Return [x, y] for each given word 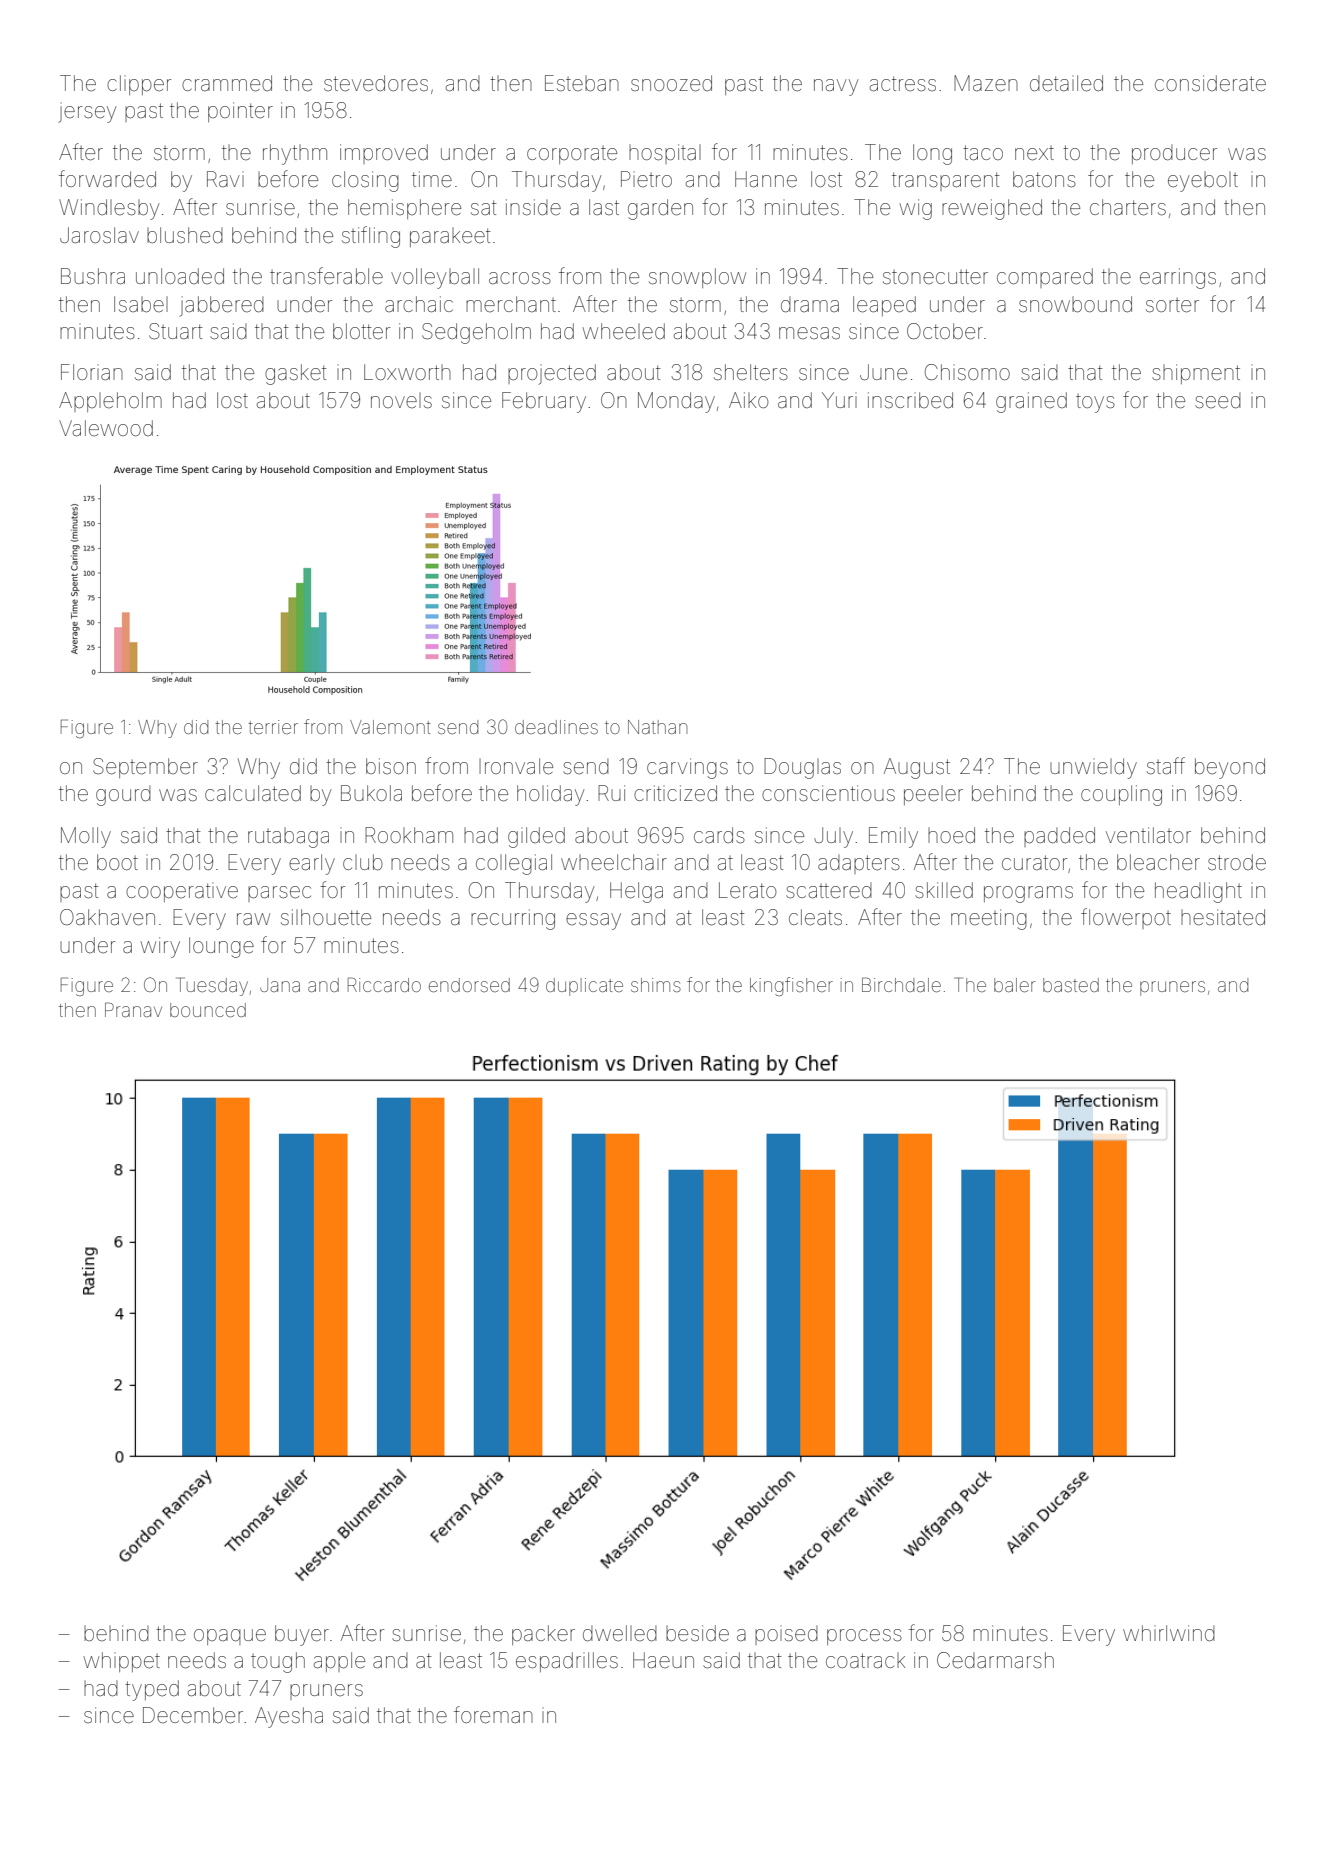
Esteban [582, 83]
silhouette [326, 917]
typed [152, 1690]
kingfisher [791, 986]
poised [786, 1635]
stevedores [376, 83]
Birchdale [901, 984]
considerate [1210, 83]
